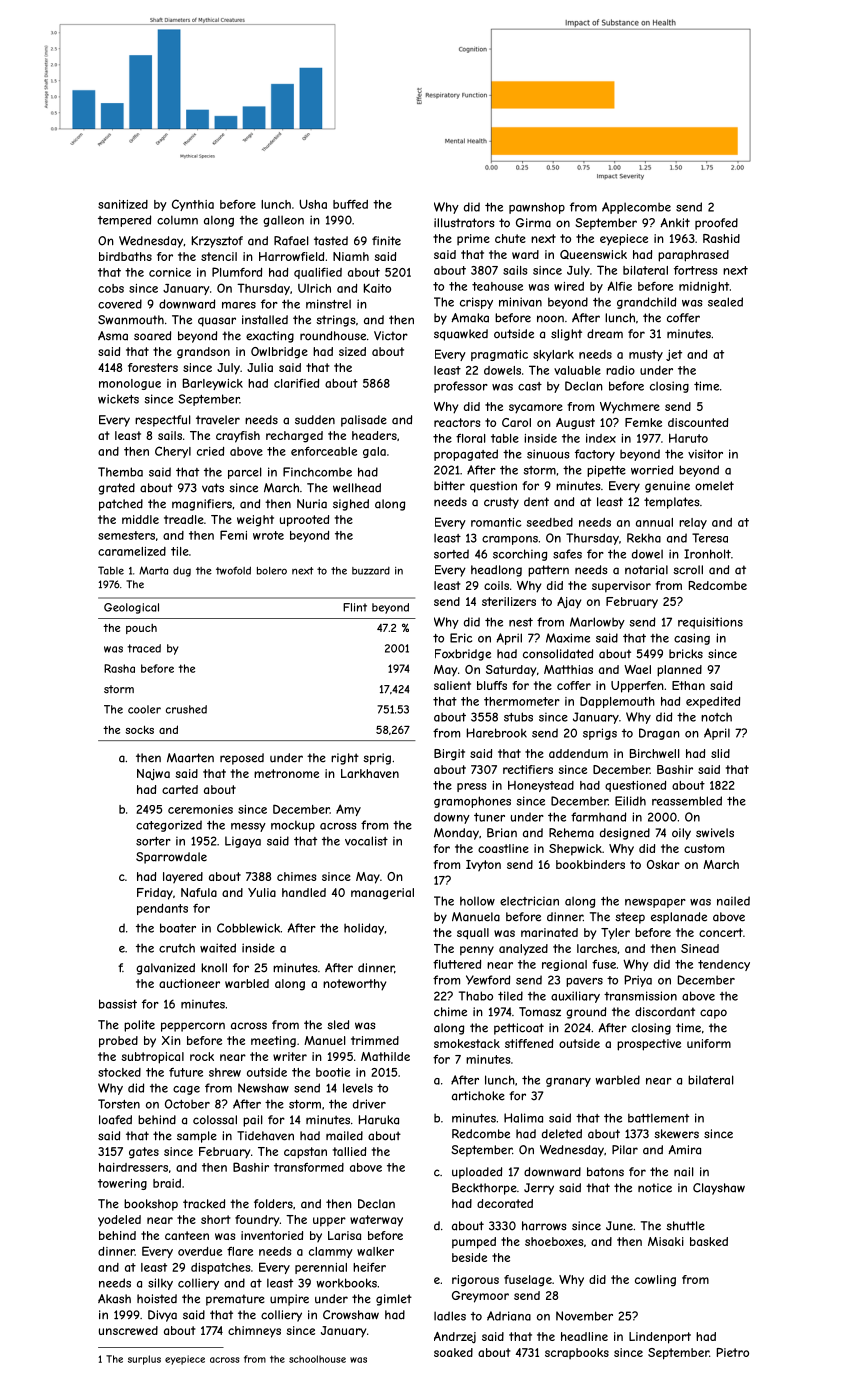 Image resolution: width=849 pixels, height=1400 pixels. What do you see at coordinates (630, 801) in the screenshot?
I see `Eilidh` at bounding box center [630, 801].
